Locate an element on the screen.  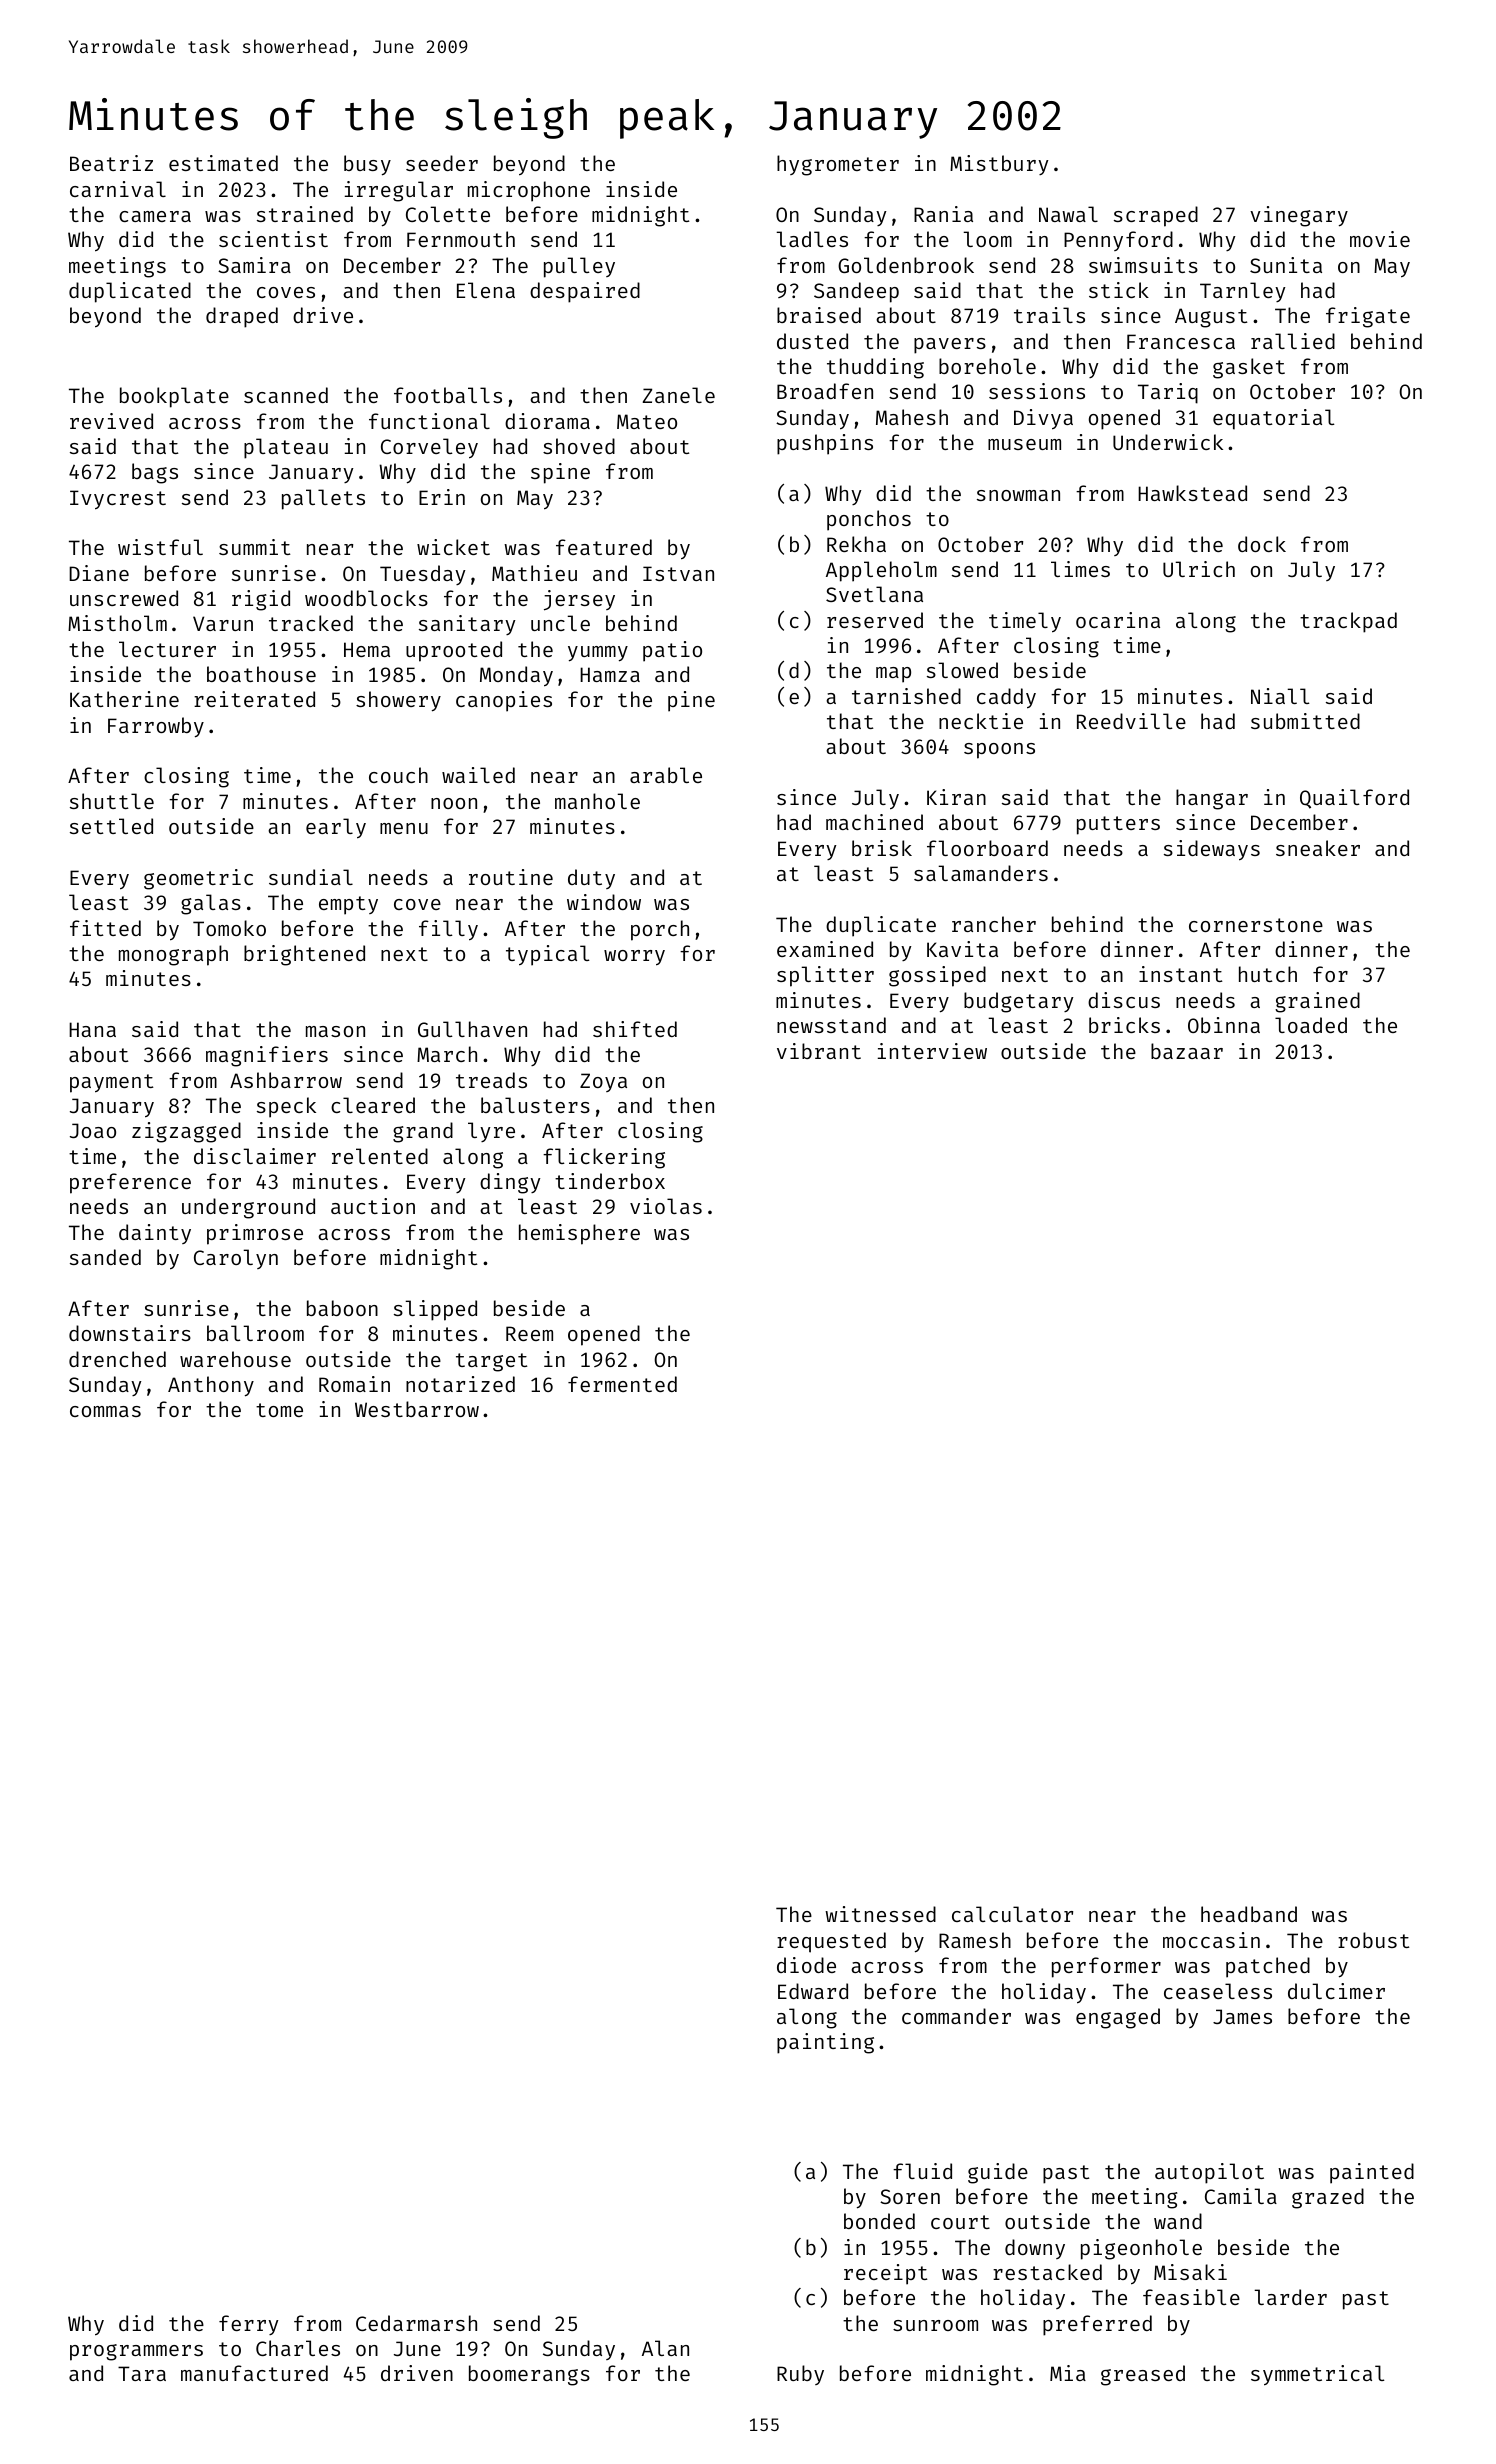
robust is located at coordinates (1373, 1940).
